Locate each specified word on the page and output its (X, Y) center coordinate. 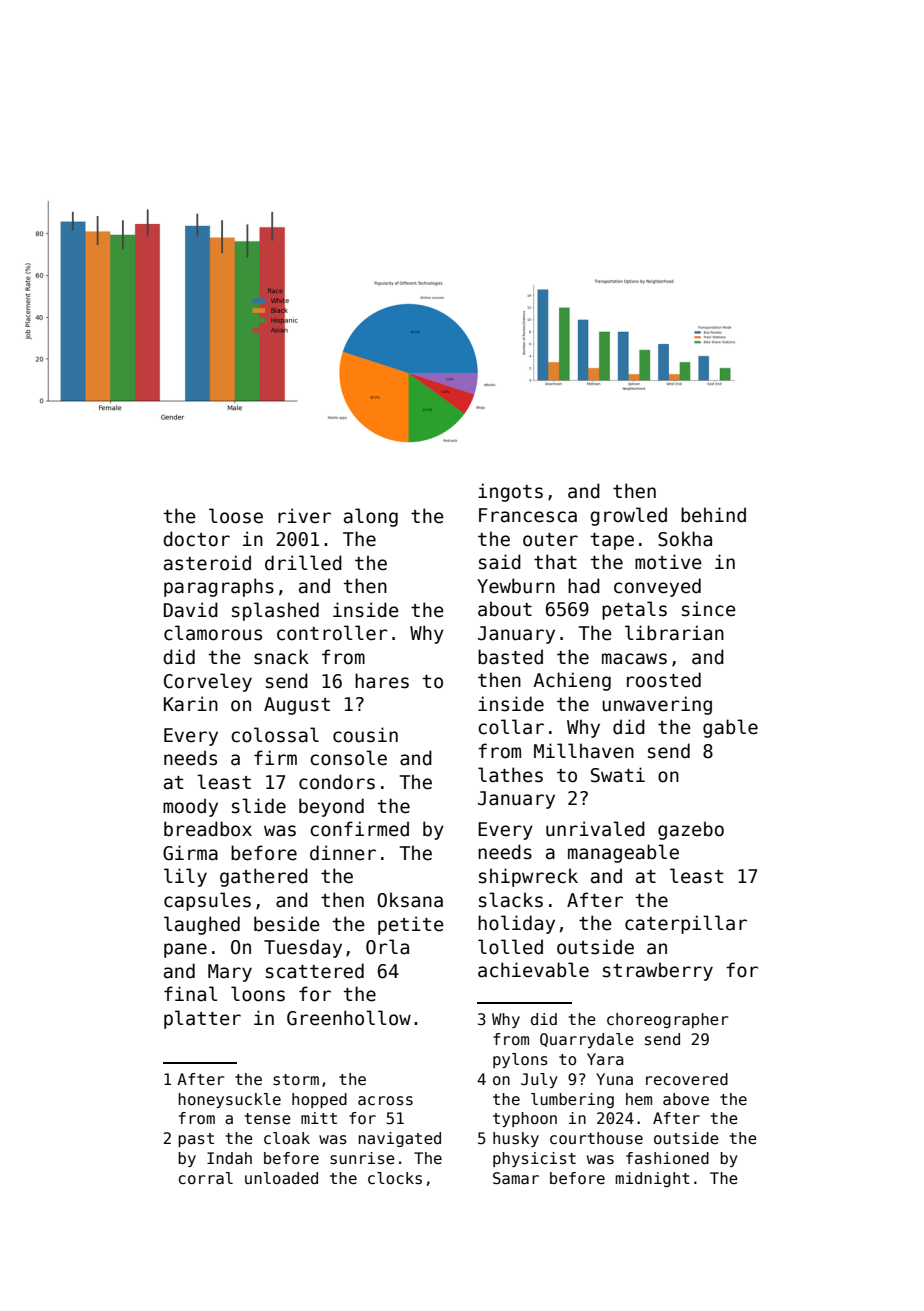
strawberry (658, 971)
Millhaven (584, 751)
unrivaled (595, 829)
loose (236, 516)
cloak (287, 1138)
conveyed (657, 587)
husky (516, 1139)
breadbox (208, 829)
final (190, 994)
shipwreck (528, 877)
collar (511, 727)
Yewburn (516, 586)
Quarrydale (587, 1040)
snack (281, 657)
